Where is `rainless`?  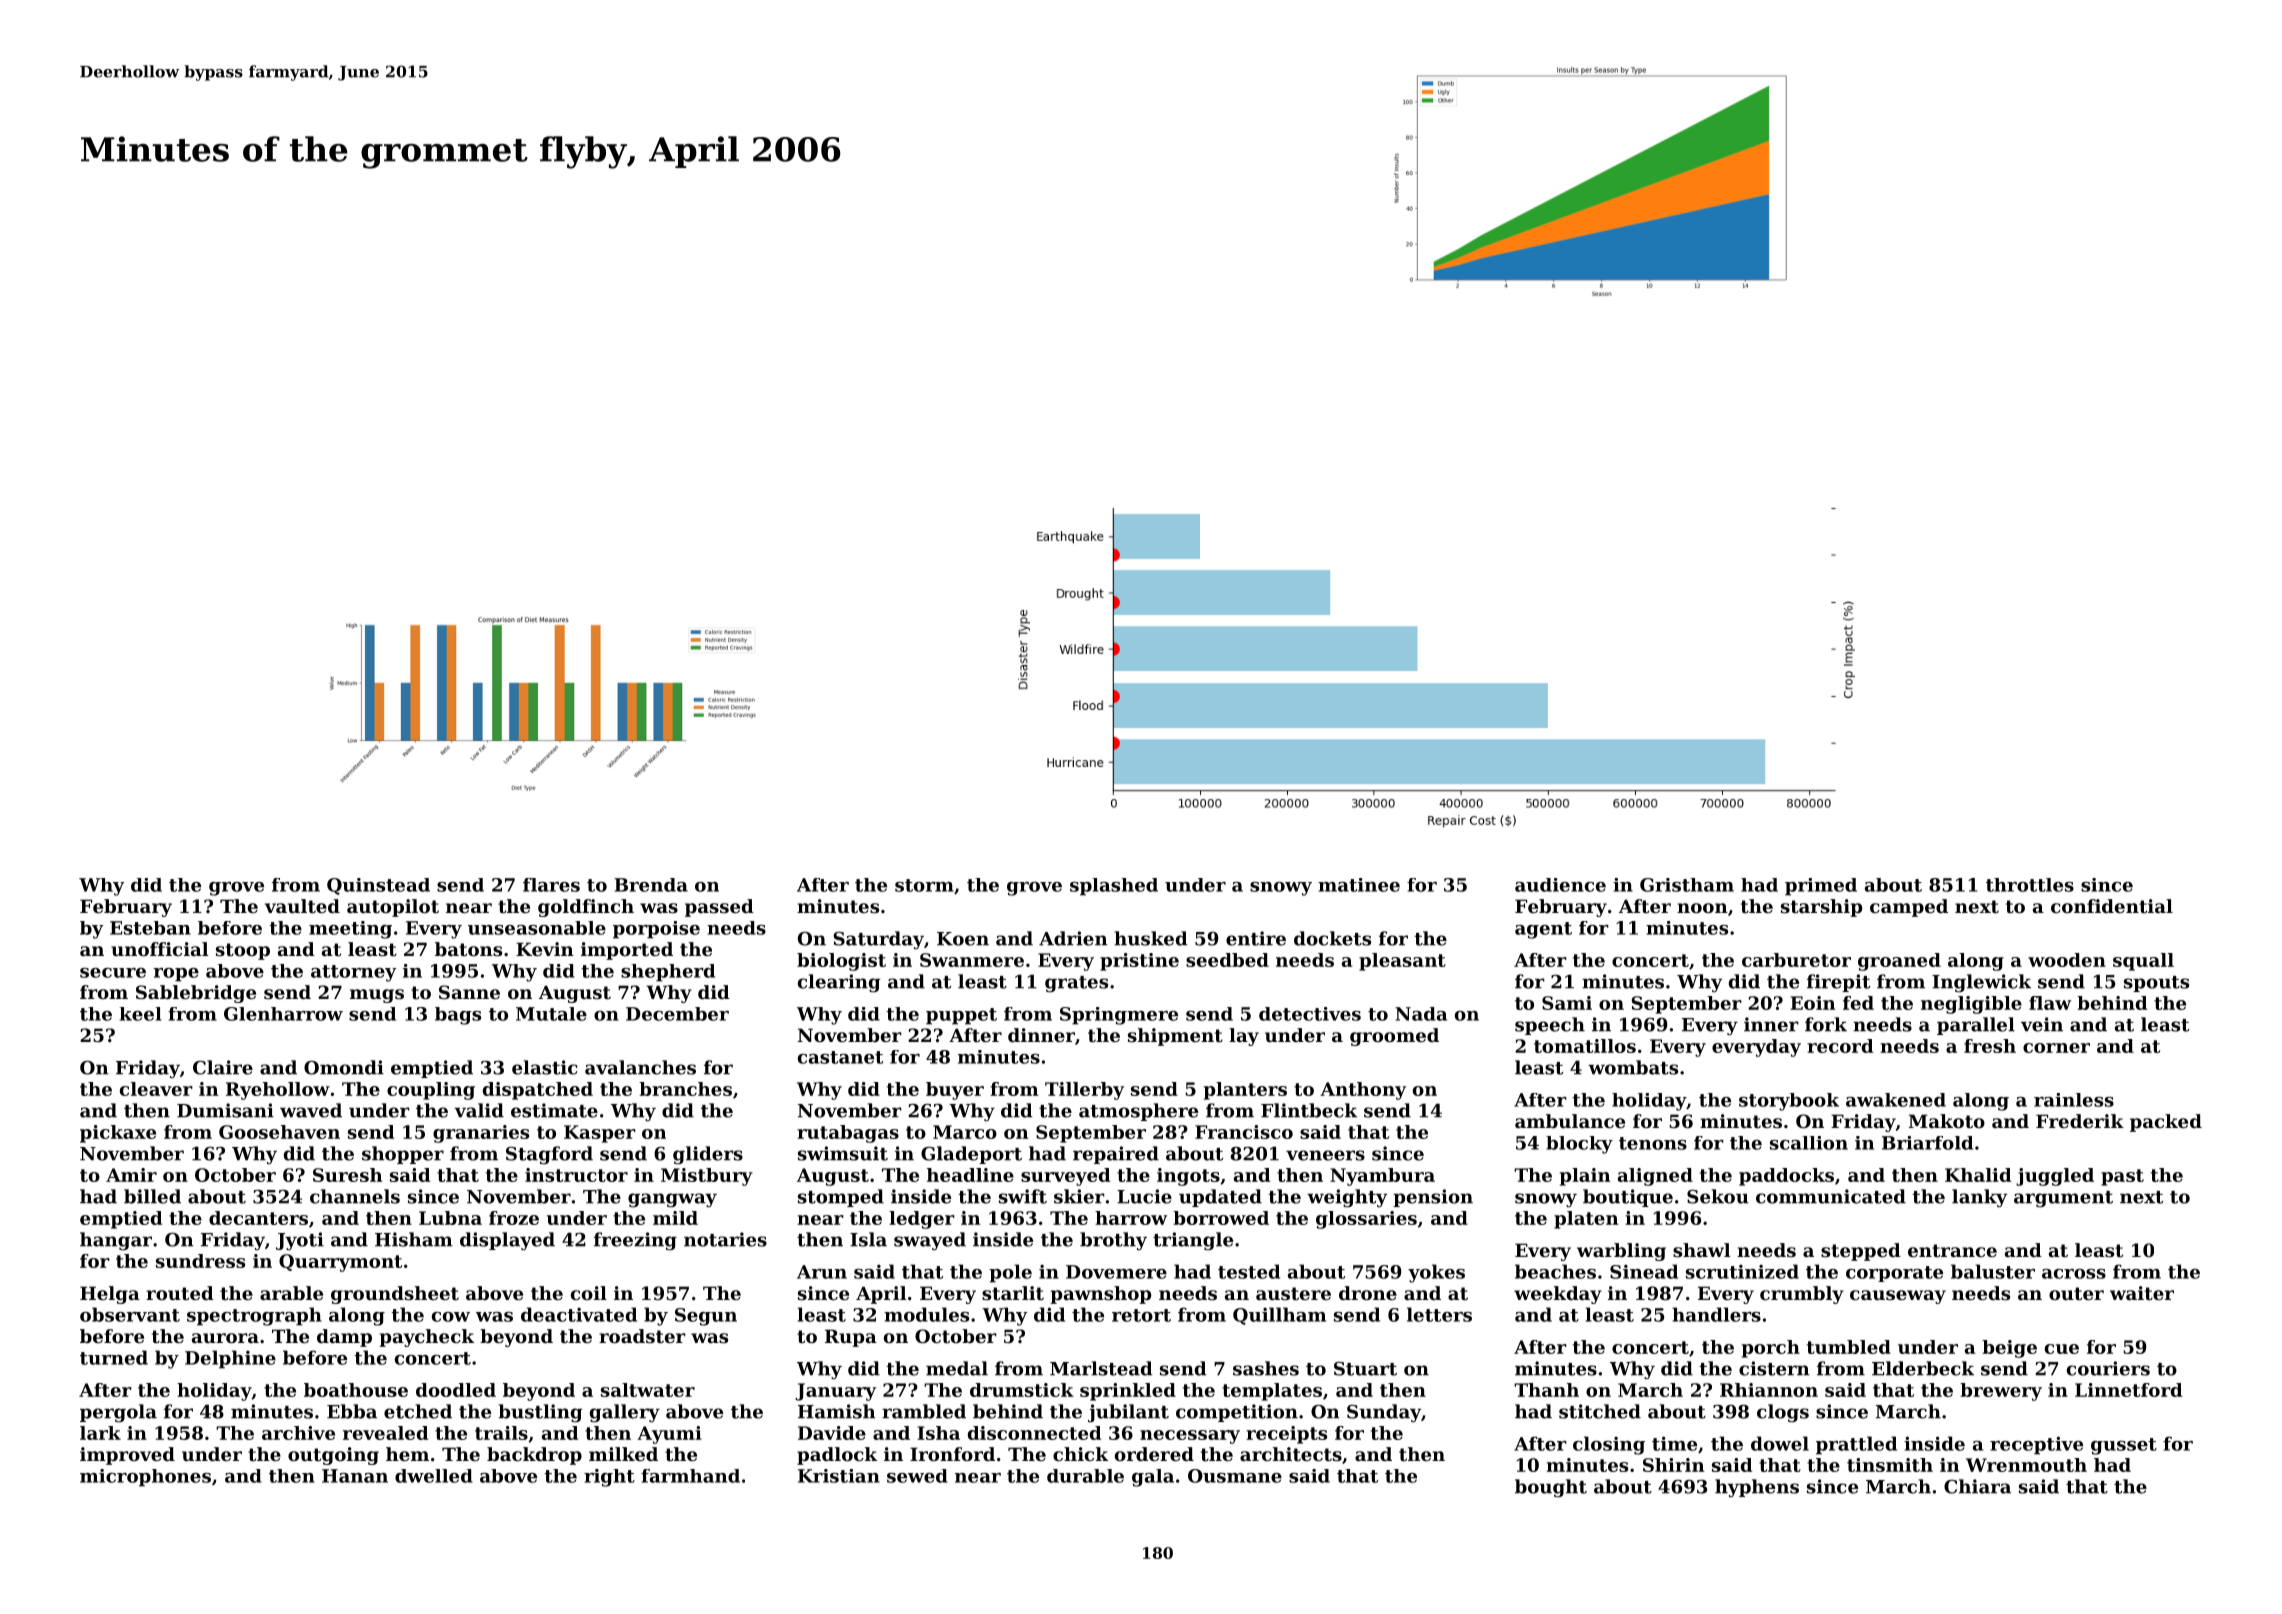 rainless is located at coordinates (2074, 1100).
